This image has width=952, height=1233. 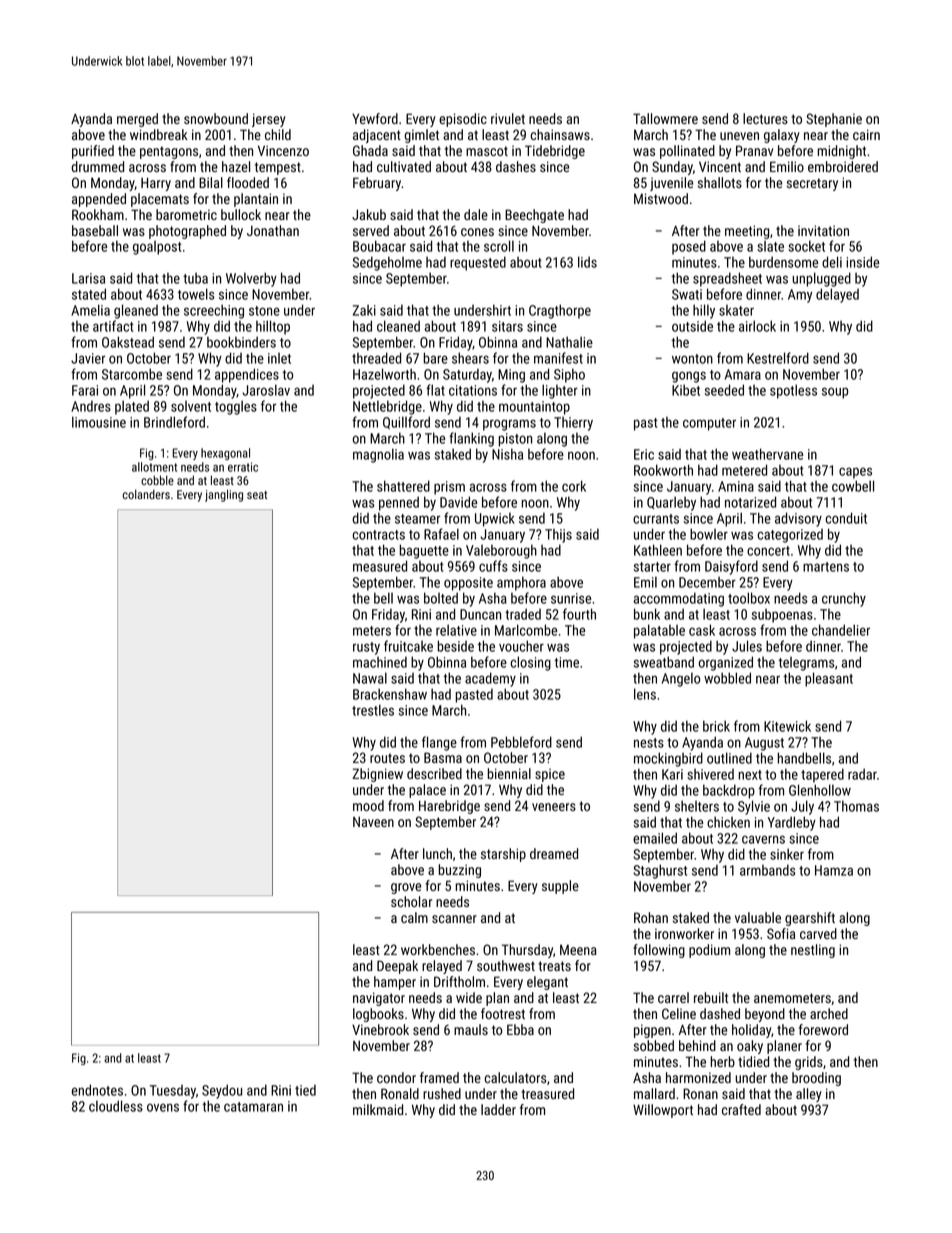 What do you see at coordinates (364, 310) in the image?
I see `Zaki` at bounding box center [364, 310].
